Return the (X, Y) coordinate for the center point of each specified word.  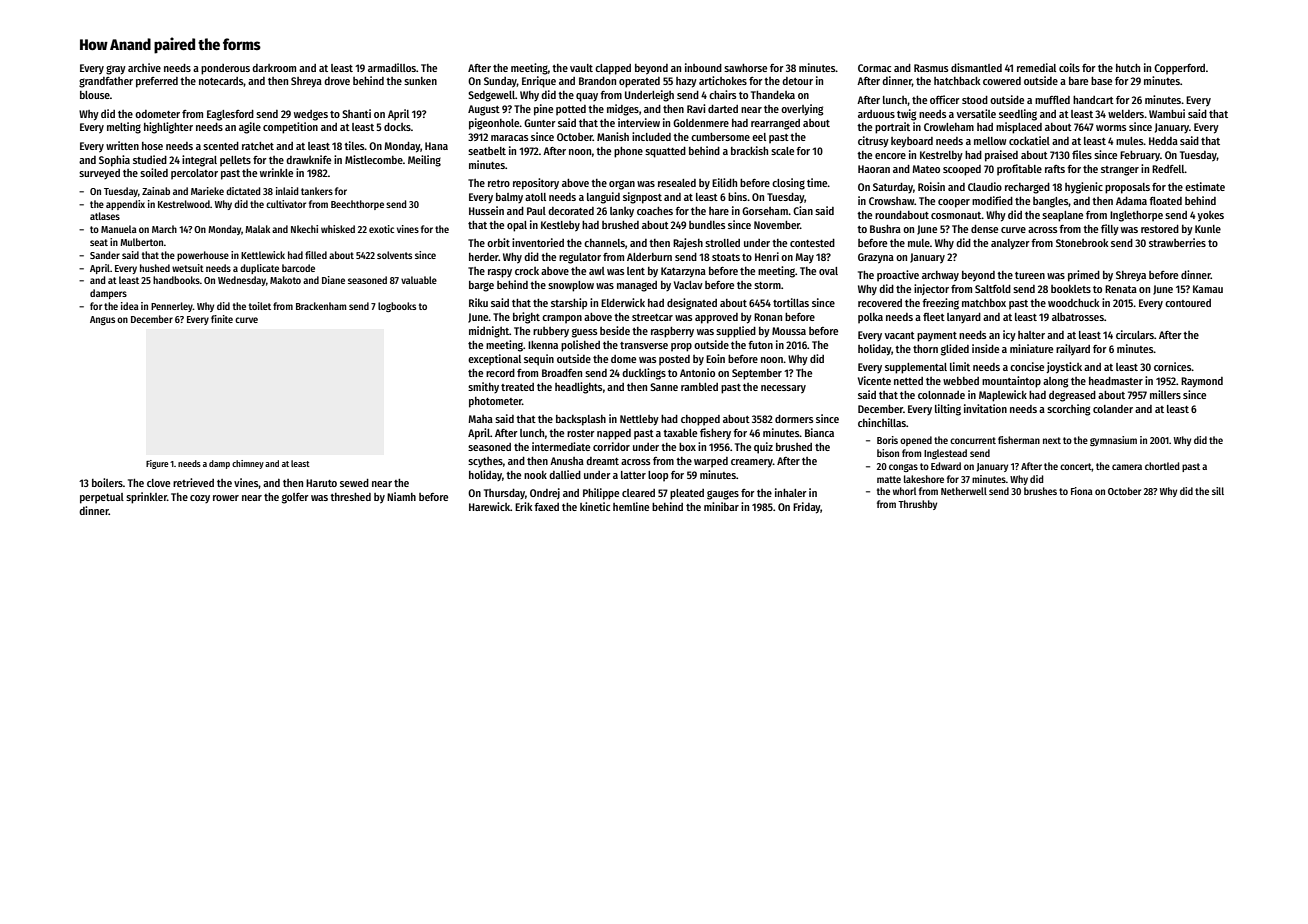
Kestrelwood (184, 204)
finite (222, 319)
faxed (546, 507)
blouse (95, 95)
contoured (1188, 303)
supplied (736, 332)
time (817, 182)
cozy (200, 499)
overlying (802, 110)
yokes (1211, 216)
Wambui (1167, 113)
